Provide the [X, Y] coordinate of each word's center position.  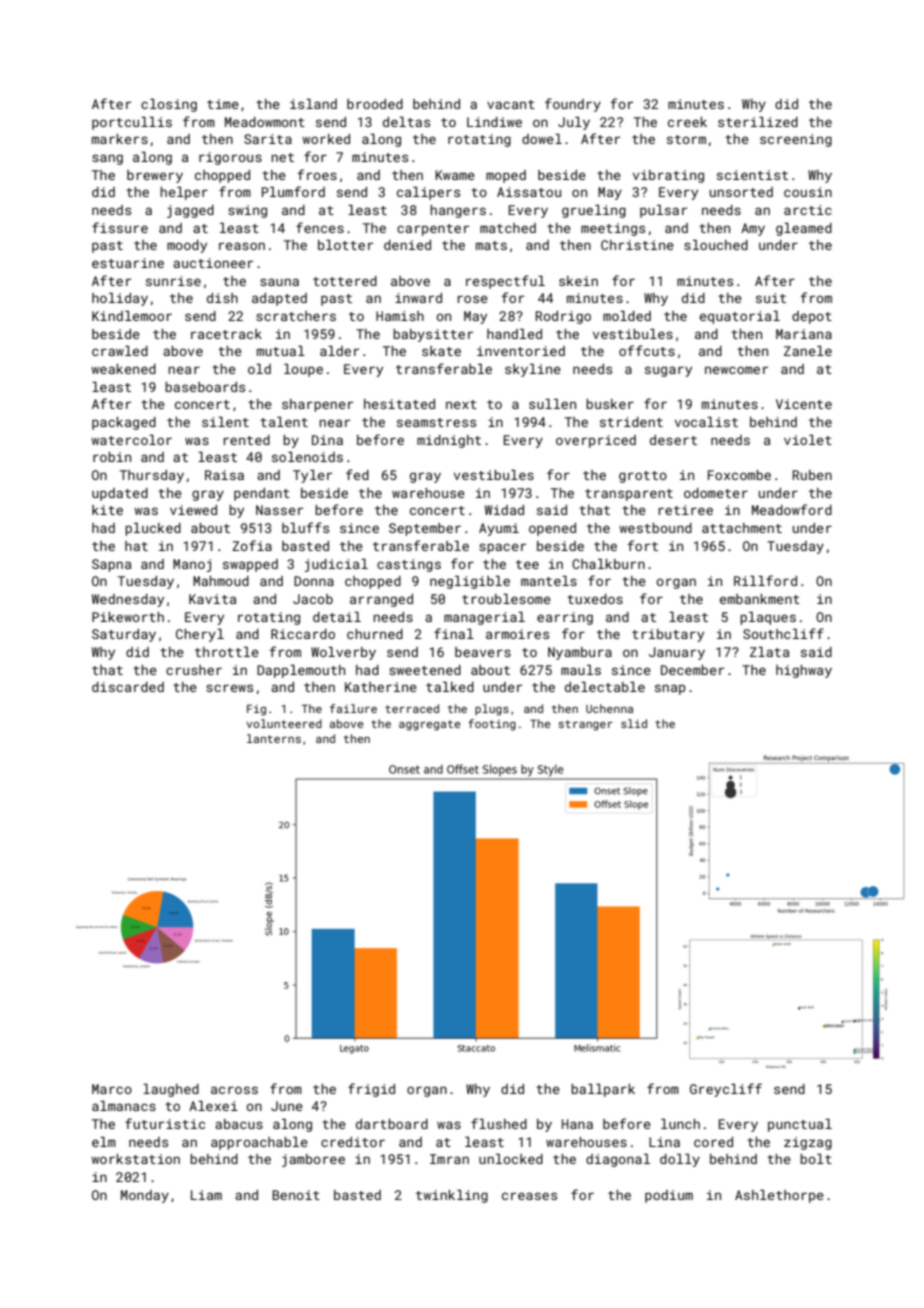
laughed [171, 1090]
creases [529, 1196]
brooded [375, 104]
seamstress [436, 422]
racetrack [226, 334]
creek [687, 122]
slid [634, 723]
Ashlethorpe [779, 1196]
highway [804, 671]
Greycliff [726, 1090]
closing [169, 105]
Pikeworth [128, 617]
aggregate [429, 725]
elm [104, 1142]
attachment [742, 528]
